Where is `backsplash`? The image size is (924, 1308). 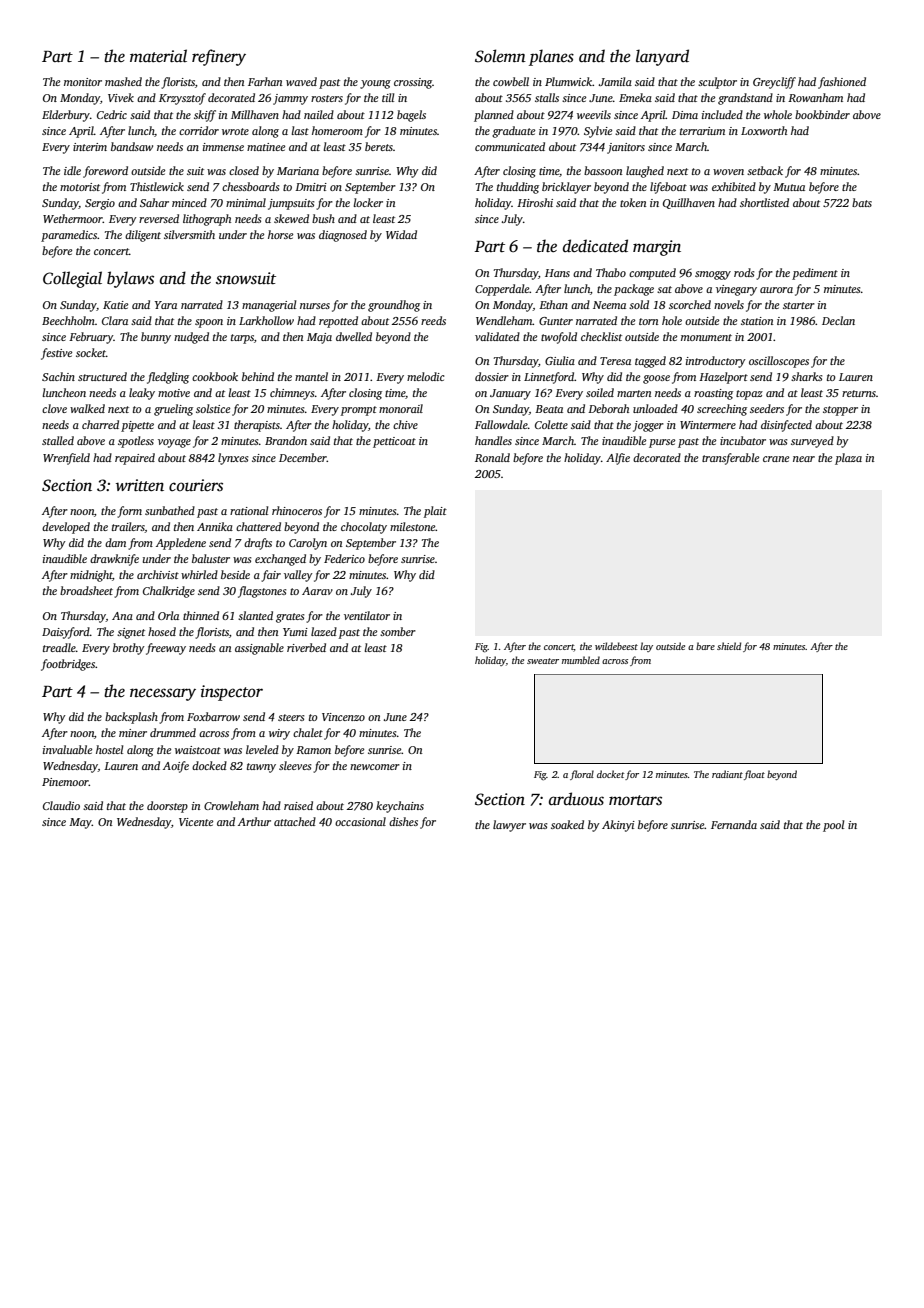
backsplash is located at coordinates (131, 718).
